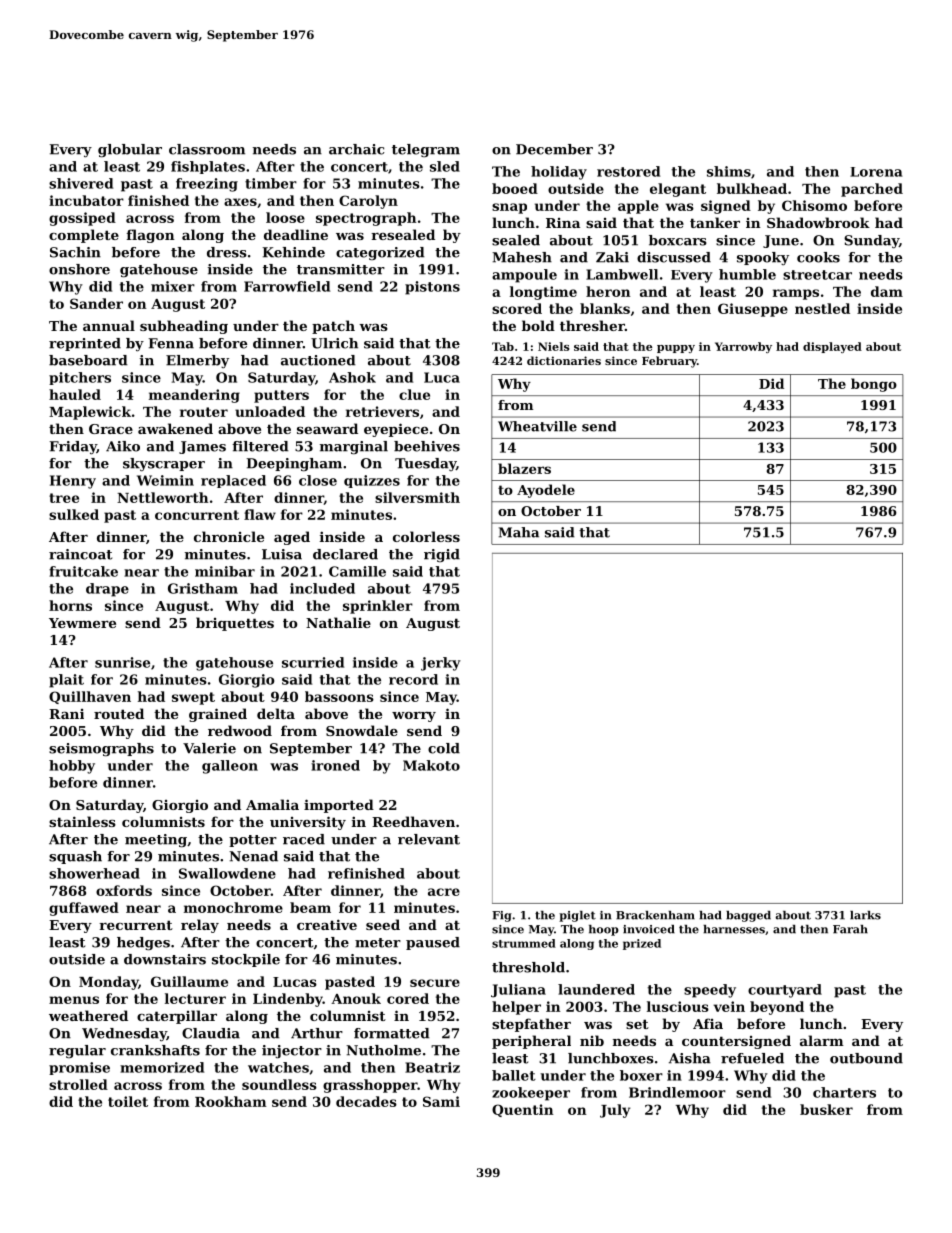 The image size is (952, 1233). Describe the element at coordinates (72, 767) in the screenshot. I see `hobby` at that location.
